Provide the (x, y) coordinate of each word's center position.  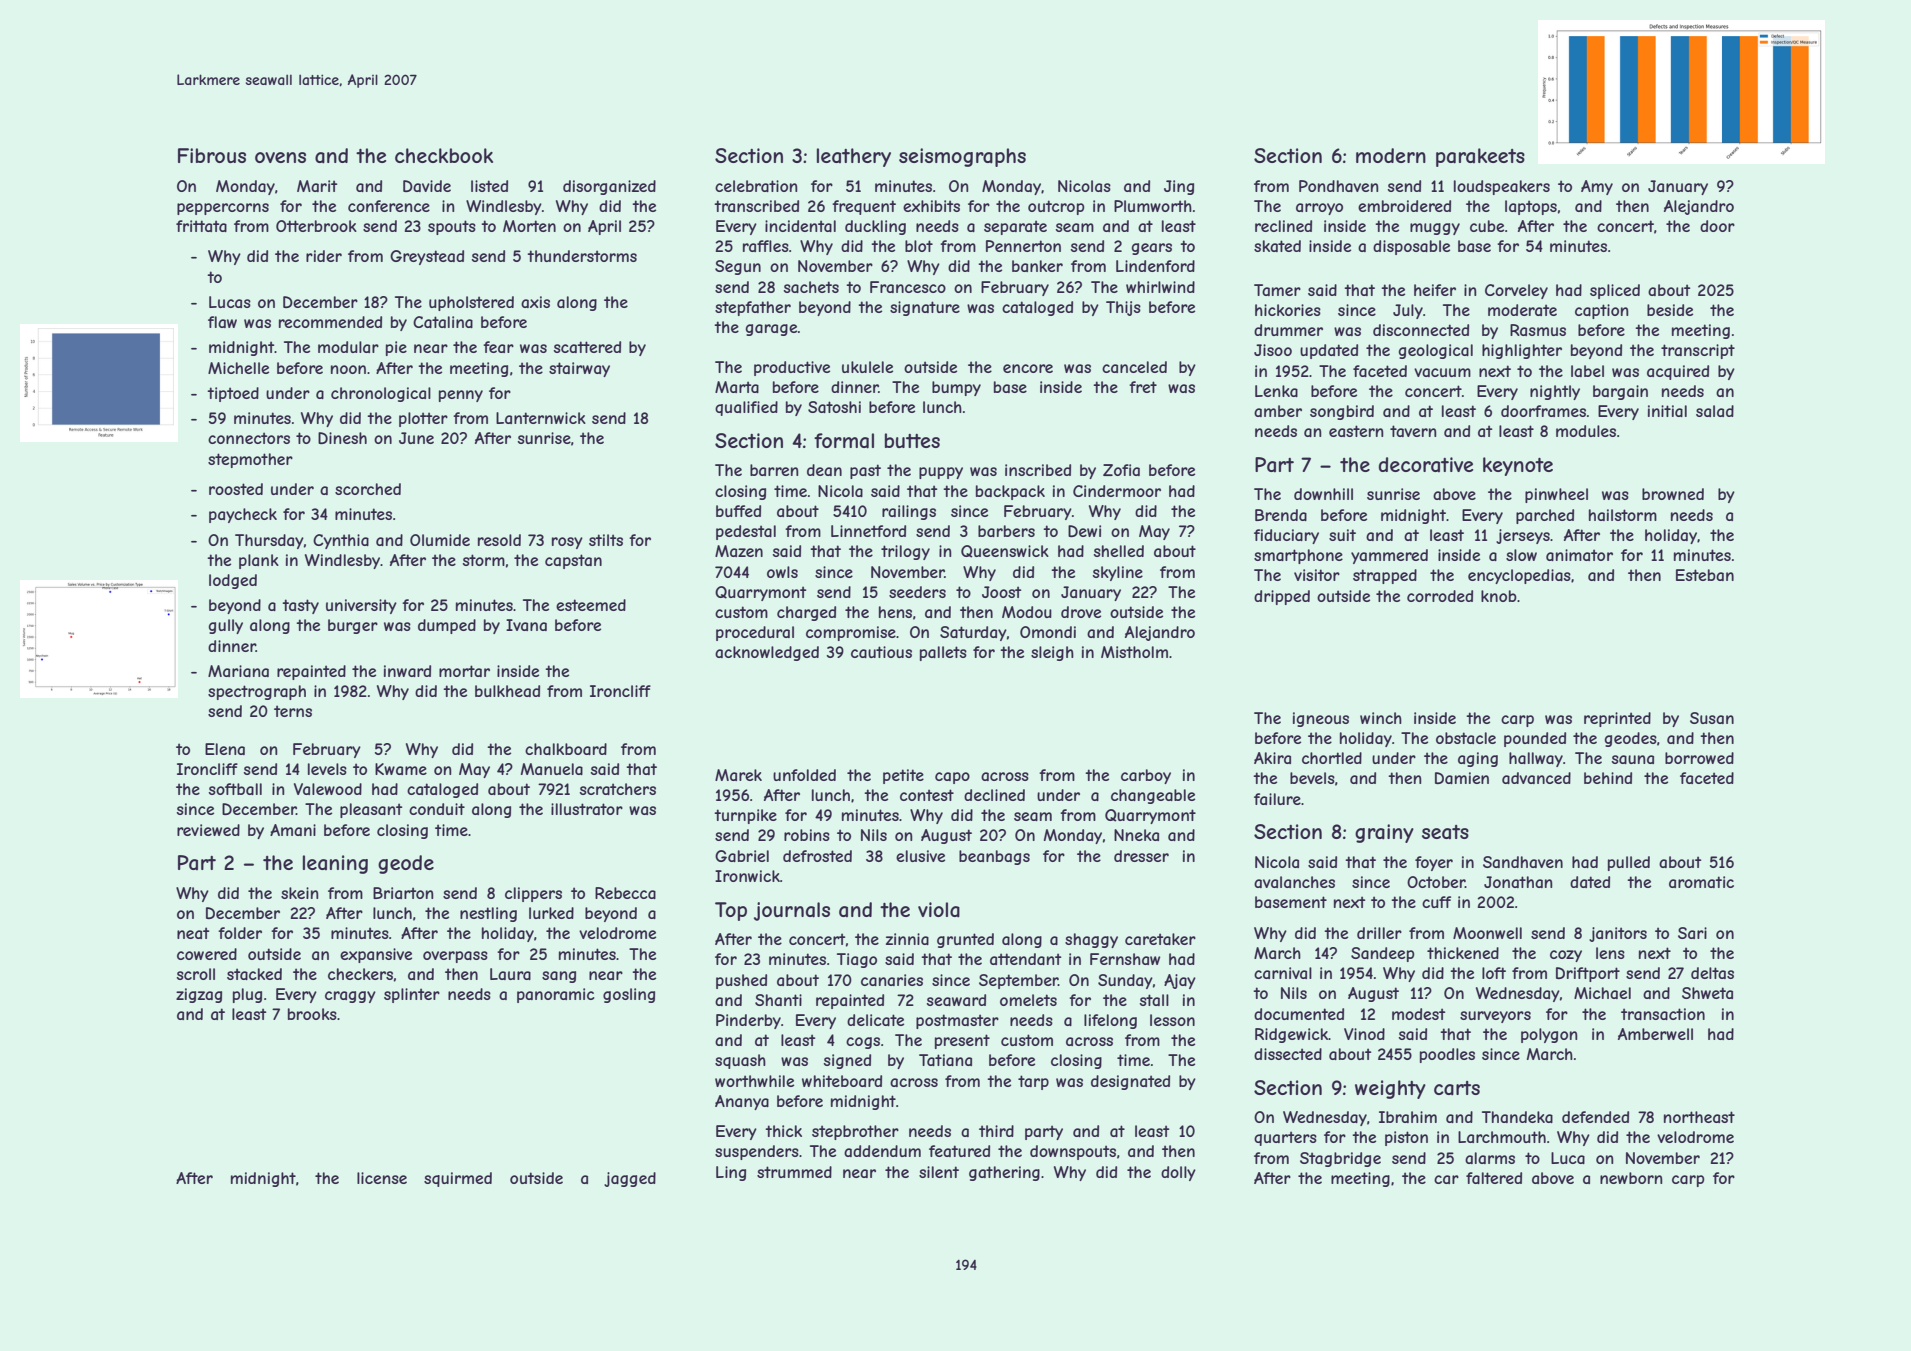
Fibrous (212, 155)
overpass (455, 957)
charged (806, 613)
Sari (1692, 933)
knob (1499, 596)
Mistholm (1134, 652)
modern (1391, 155)
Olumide (440, 540)
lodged (233, 581)
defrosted (817, 856)
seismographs (962, 157)
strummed (794, 1172)
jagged (630, 1179)
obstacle (1466, 738)
